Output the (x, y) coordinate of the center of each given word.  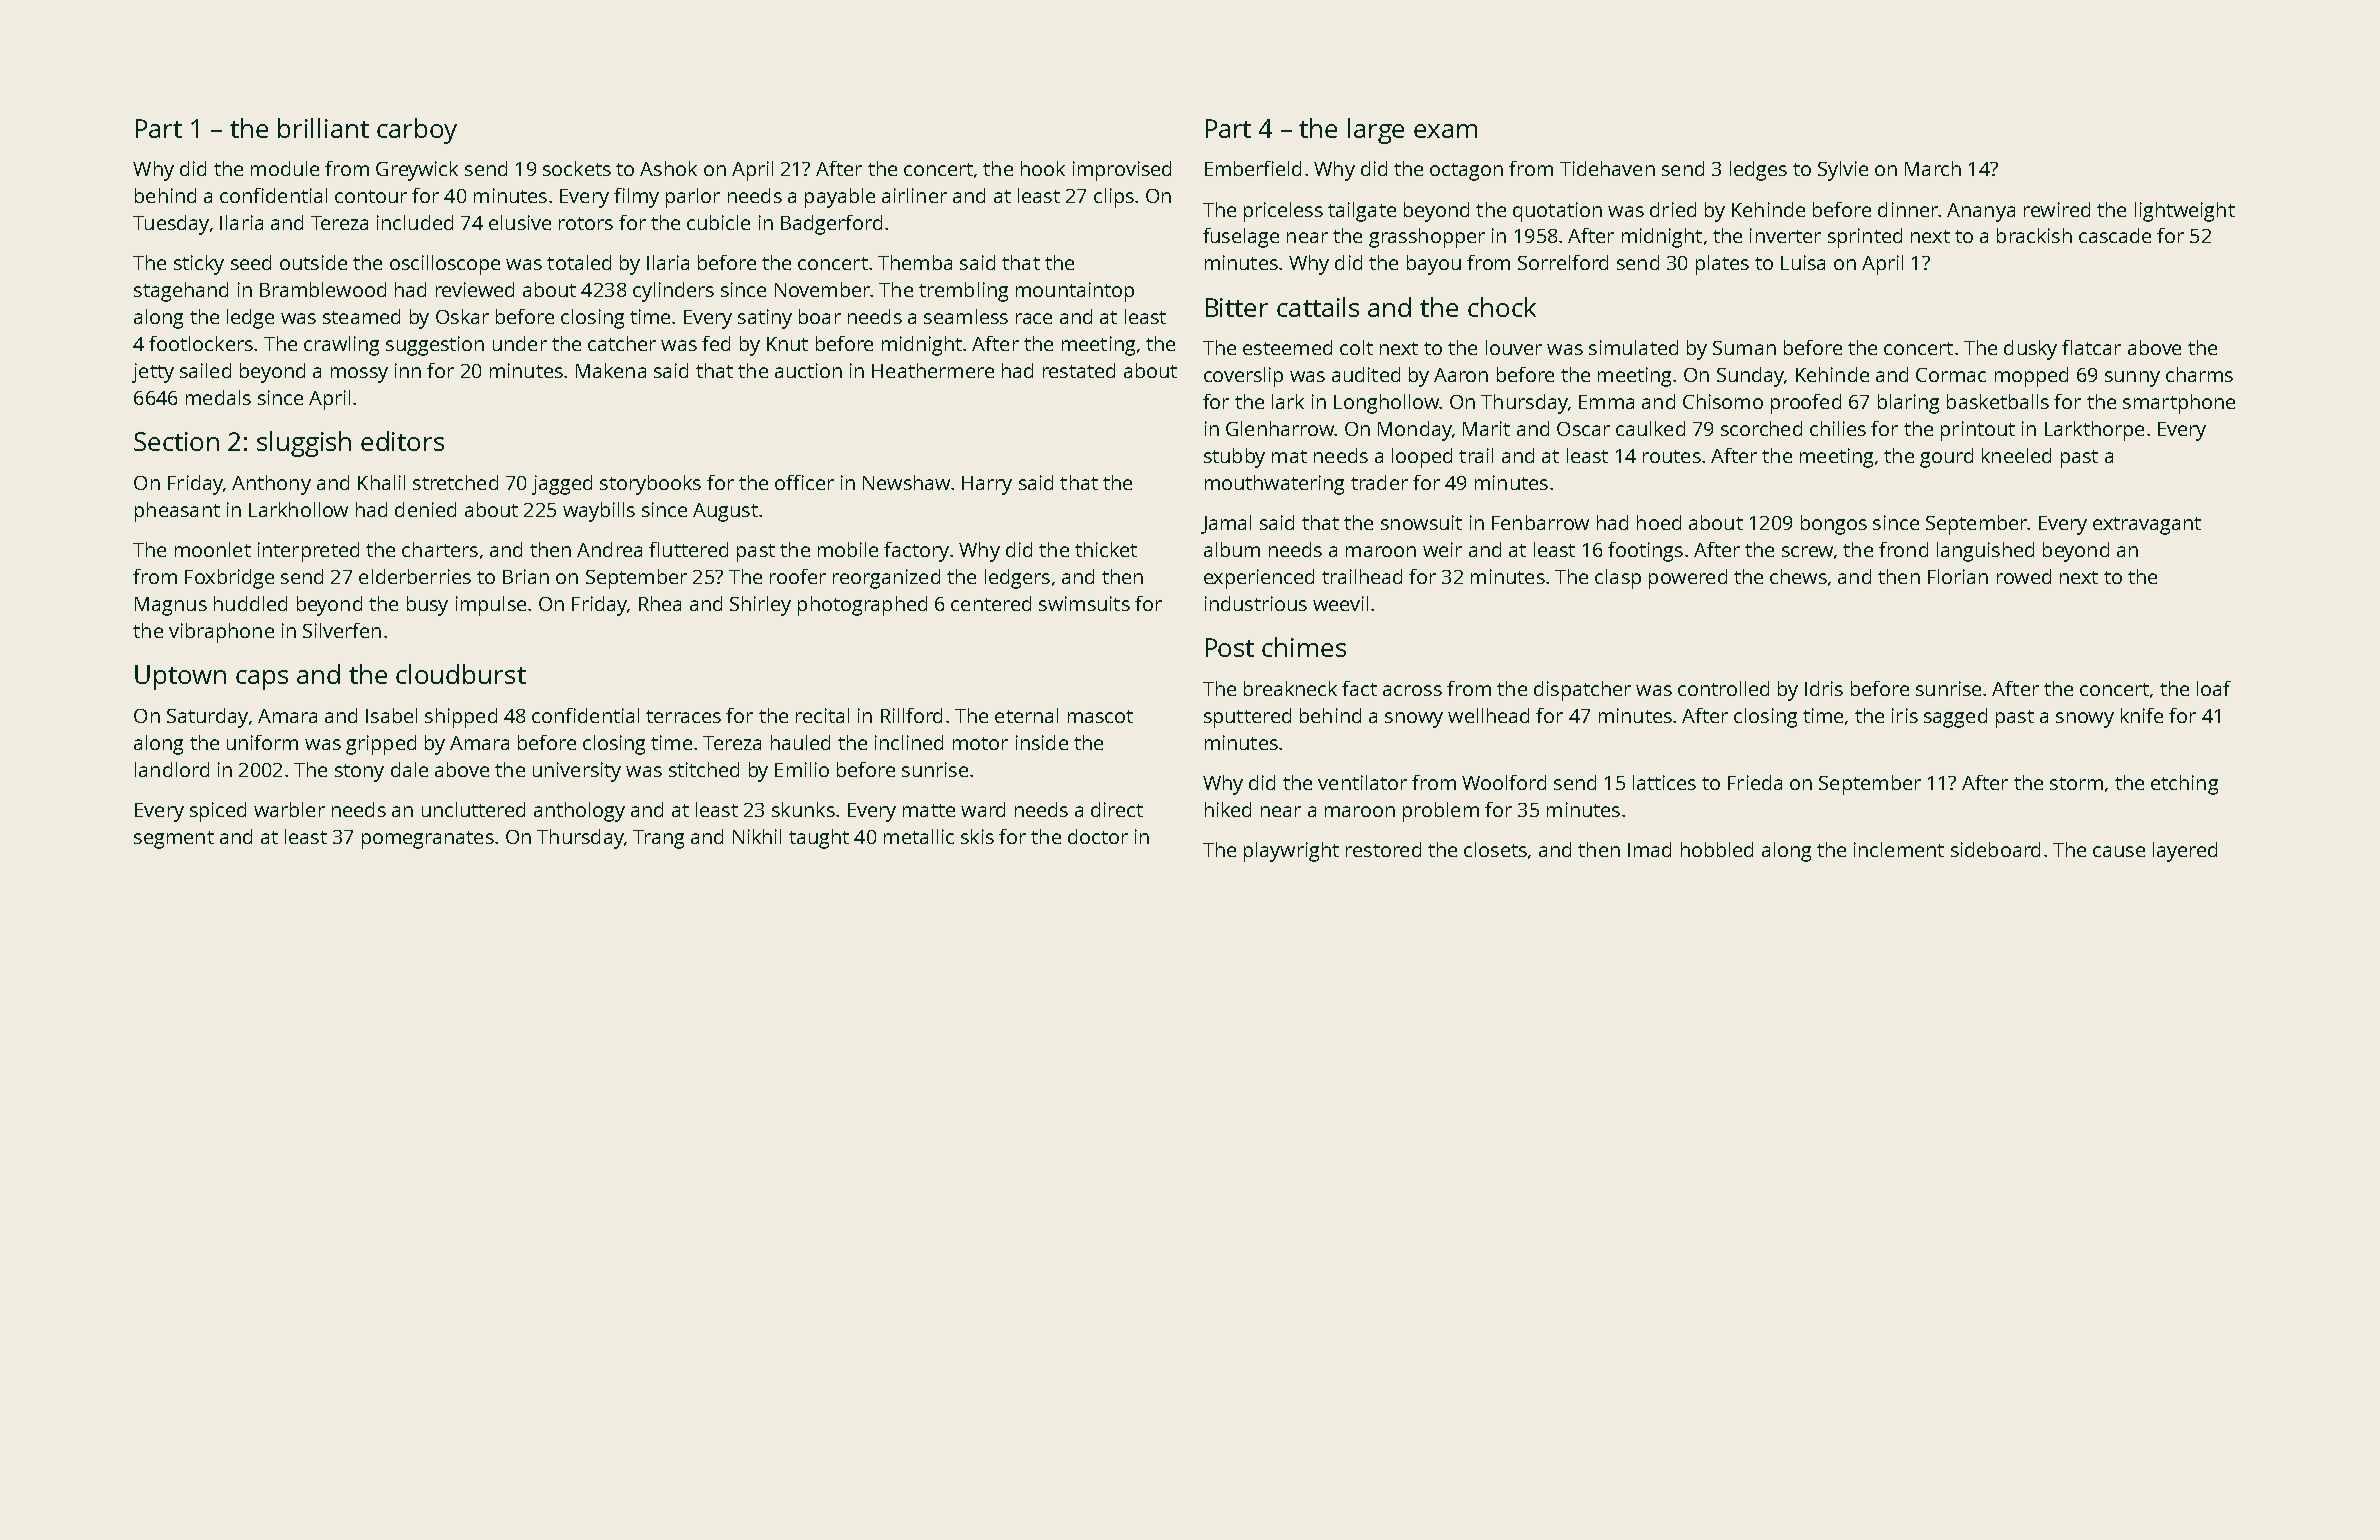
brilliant (323, 128)
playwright (1291, 852)
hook (1043, 168)
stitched (704, 769)
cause (2119, 851)
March (1933, 168)
